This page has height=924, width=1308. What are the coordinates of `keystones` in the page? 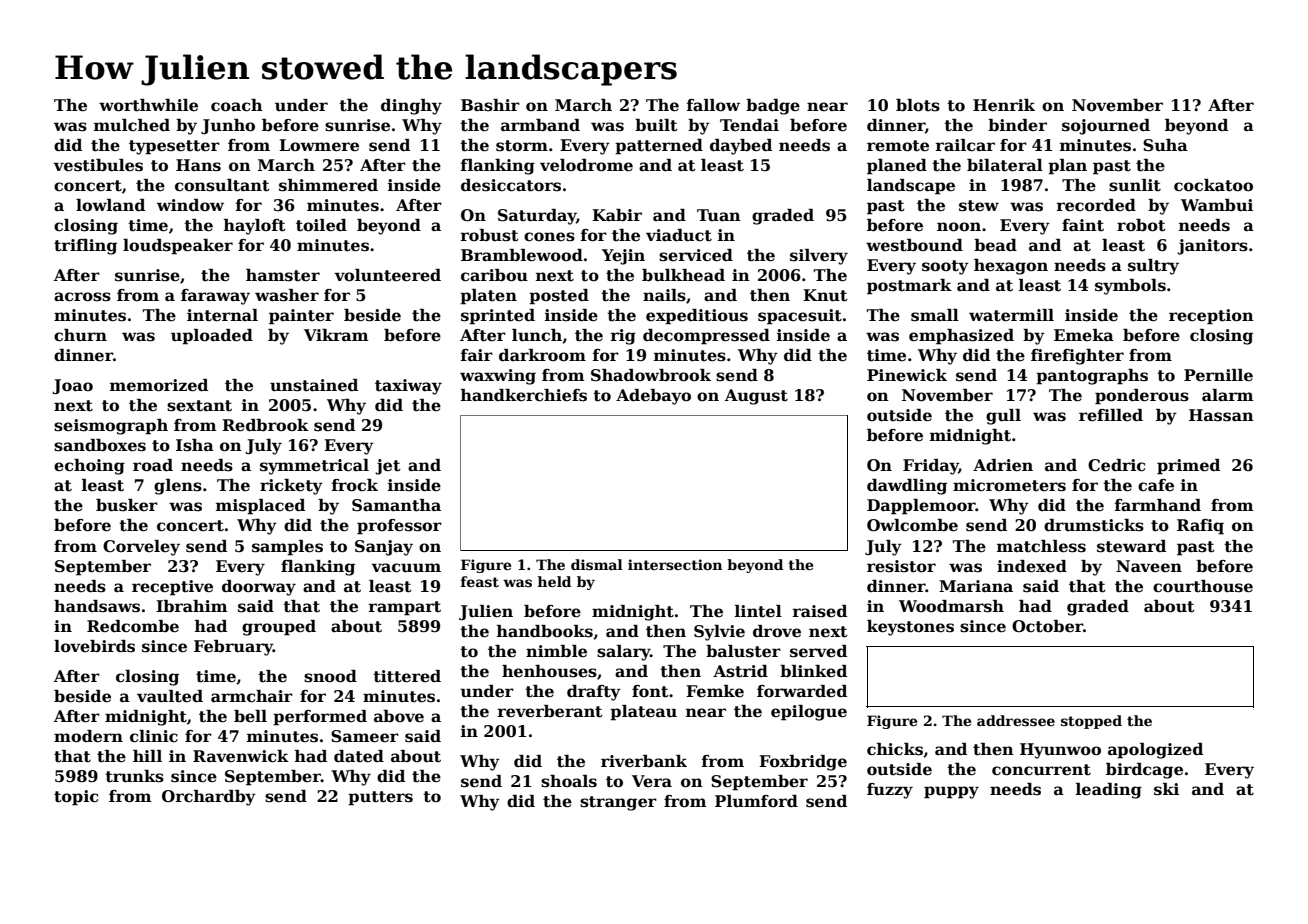 It's located at (910, 628).
